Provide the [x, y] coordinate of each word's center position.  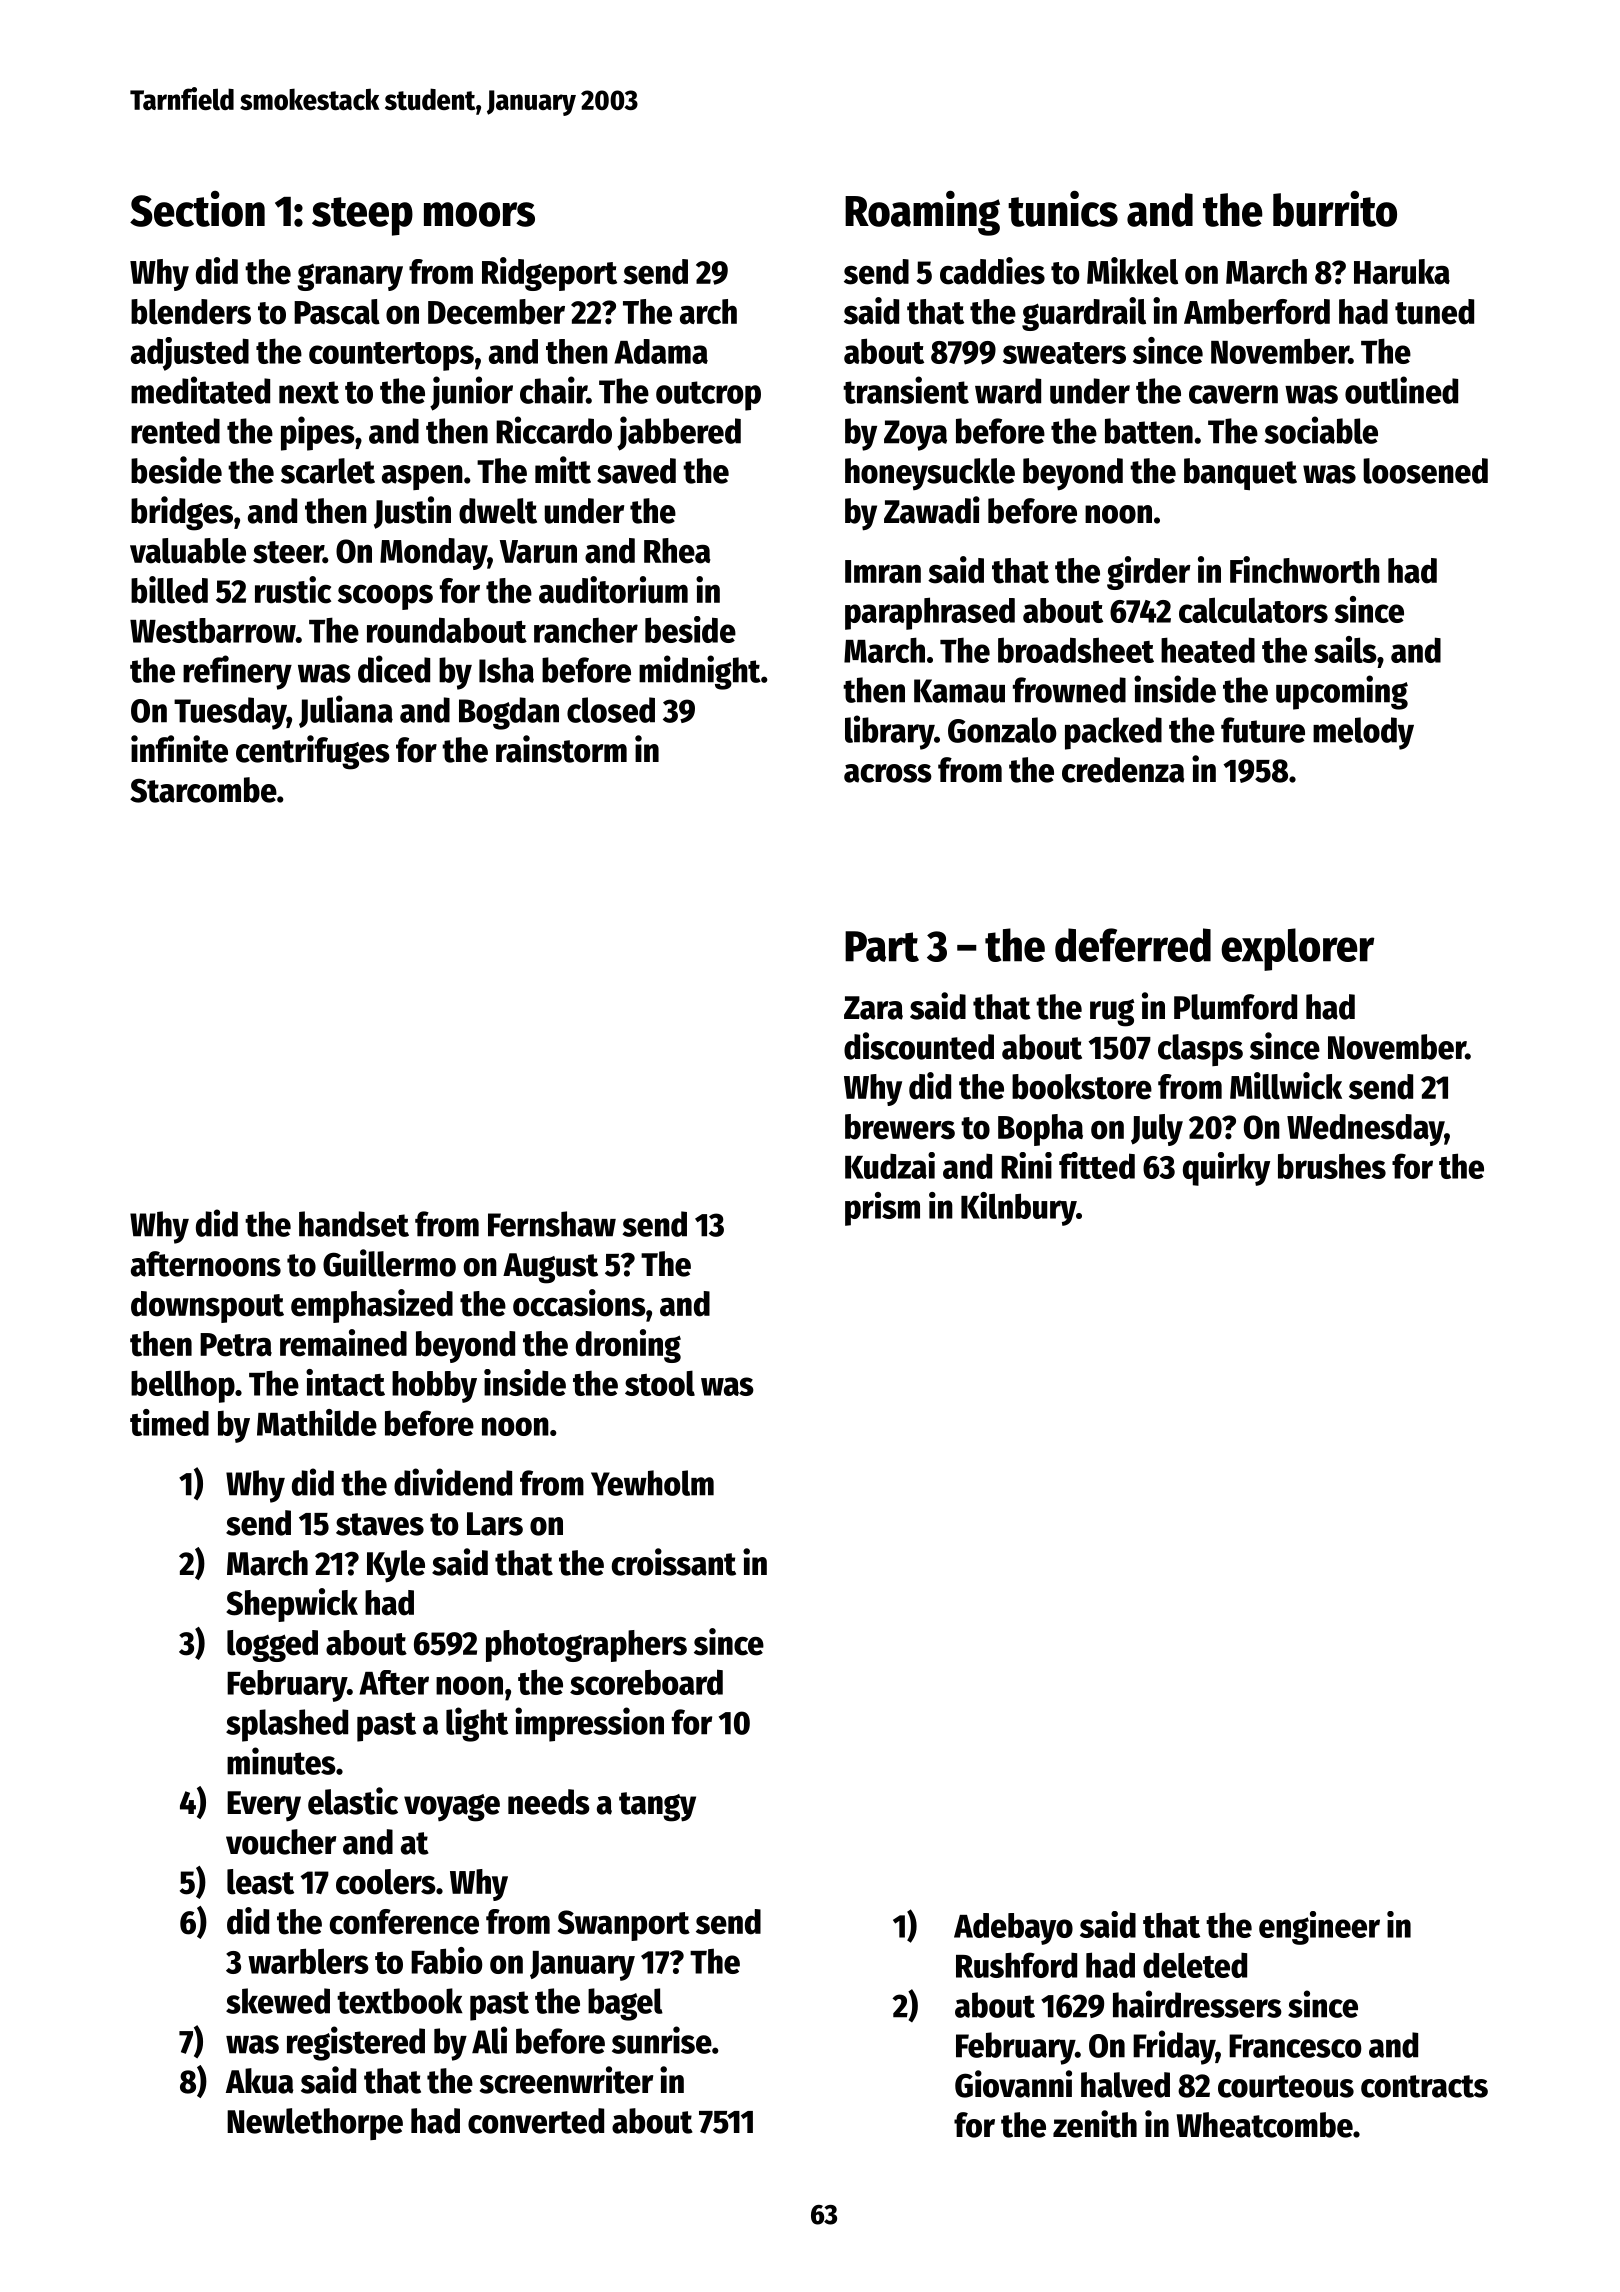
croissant [673, 1562]
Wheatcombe [1265, 2125]
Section [197, 209]
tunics [1063, 208]
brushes [1332, 1166]
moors [479, 214]
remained [343, 1343]
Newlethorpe [315, 2124]
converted [536, 2121]
